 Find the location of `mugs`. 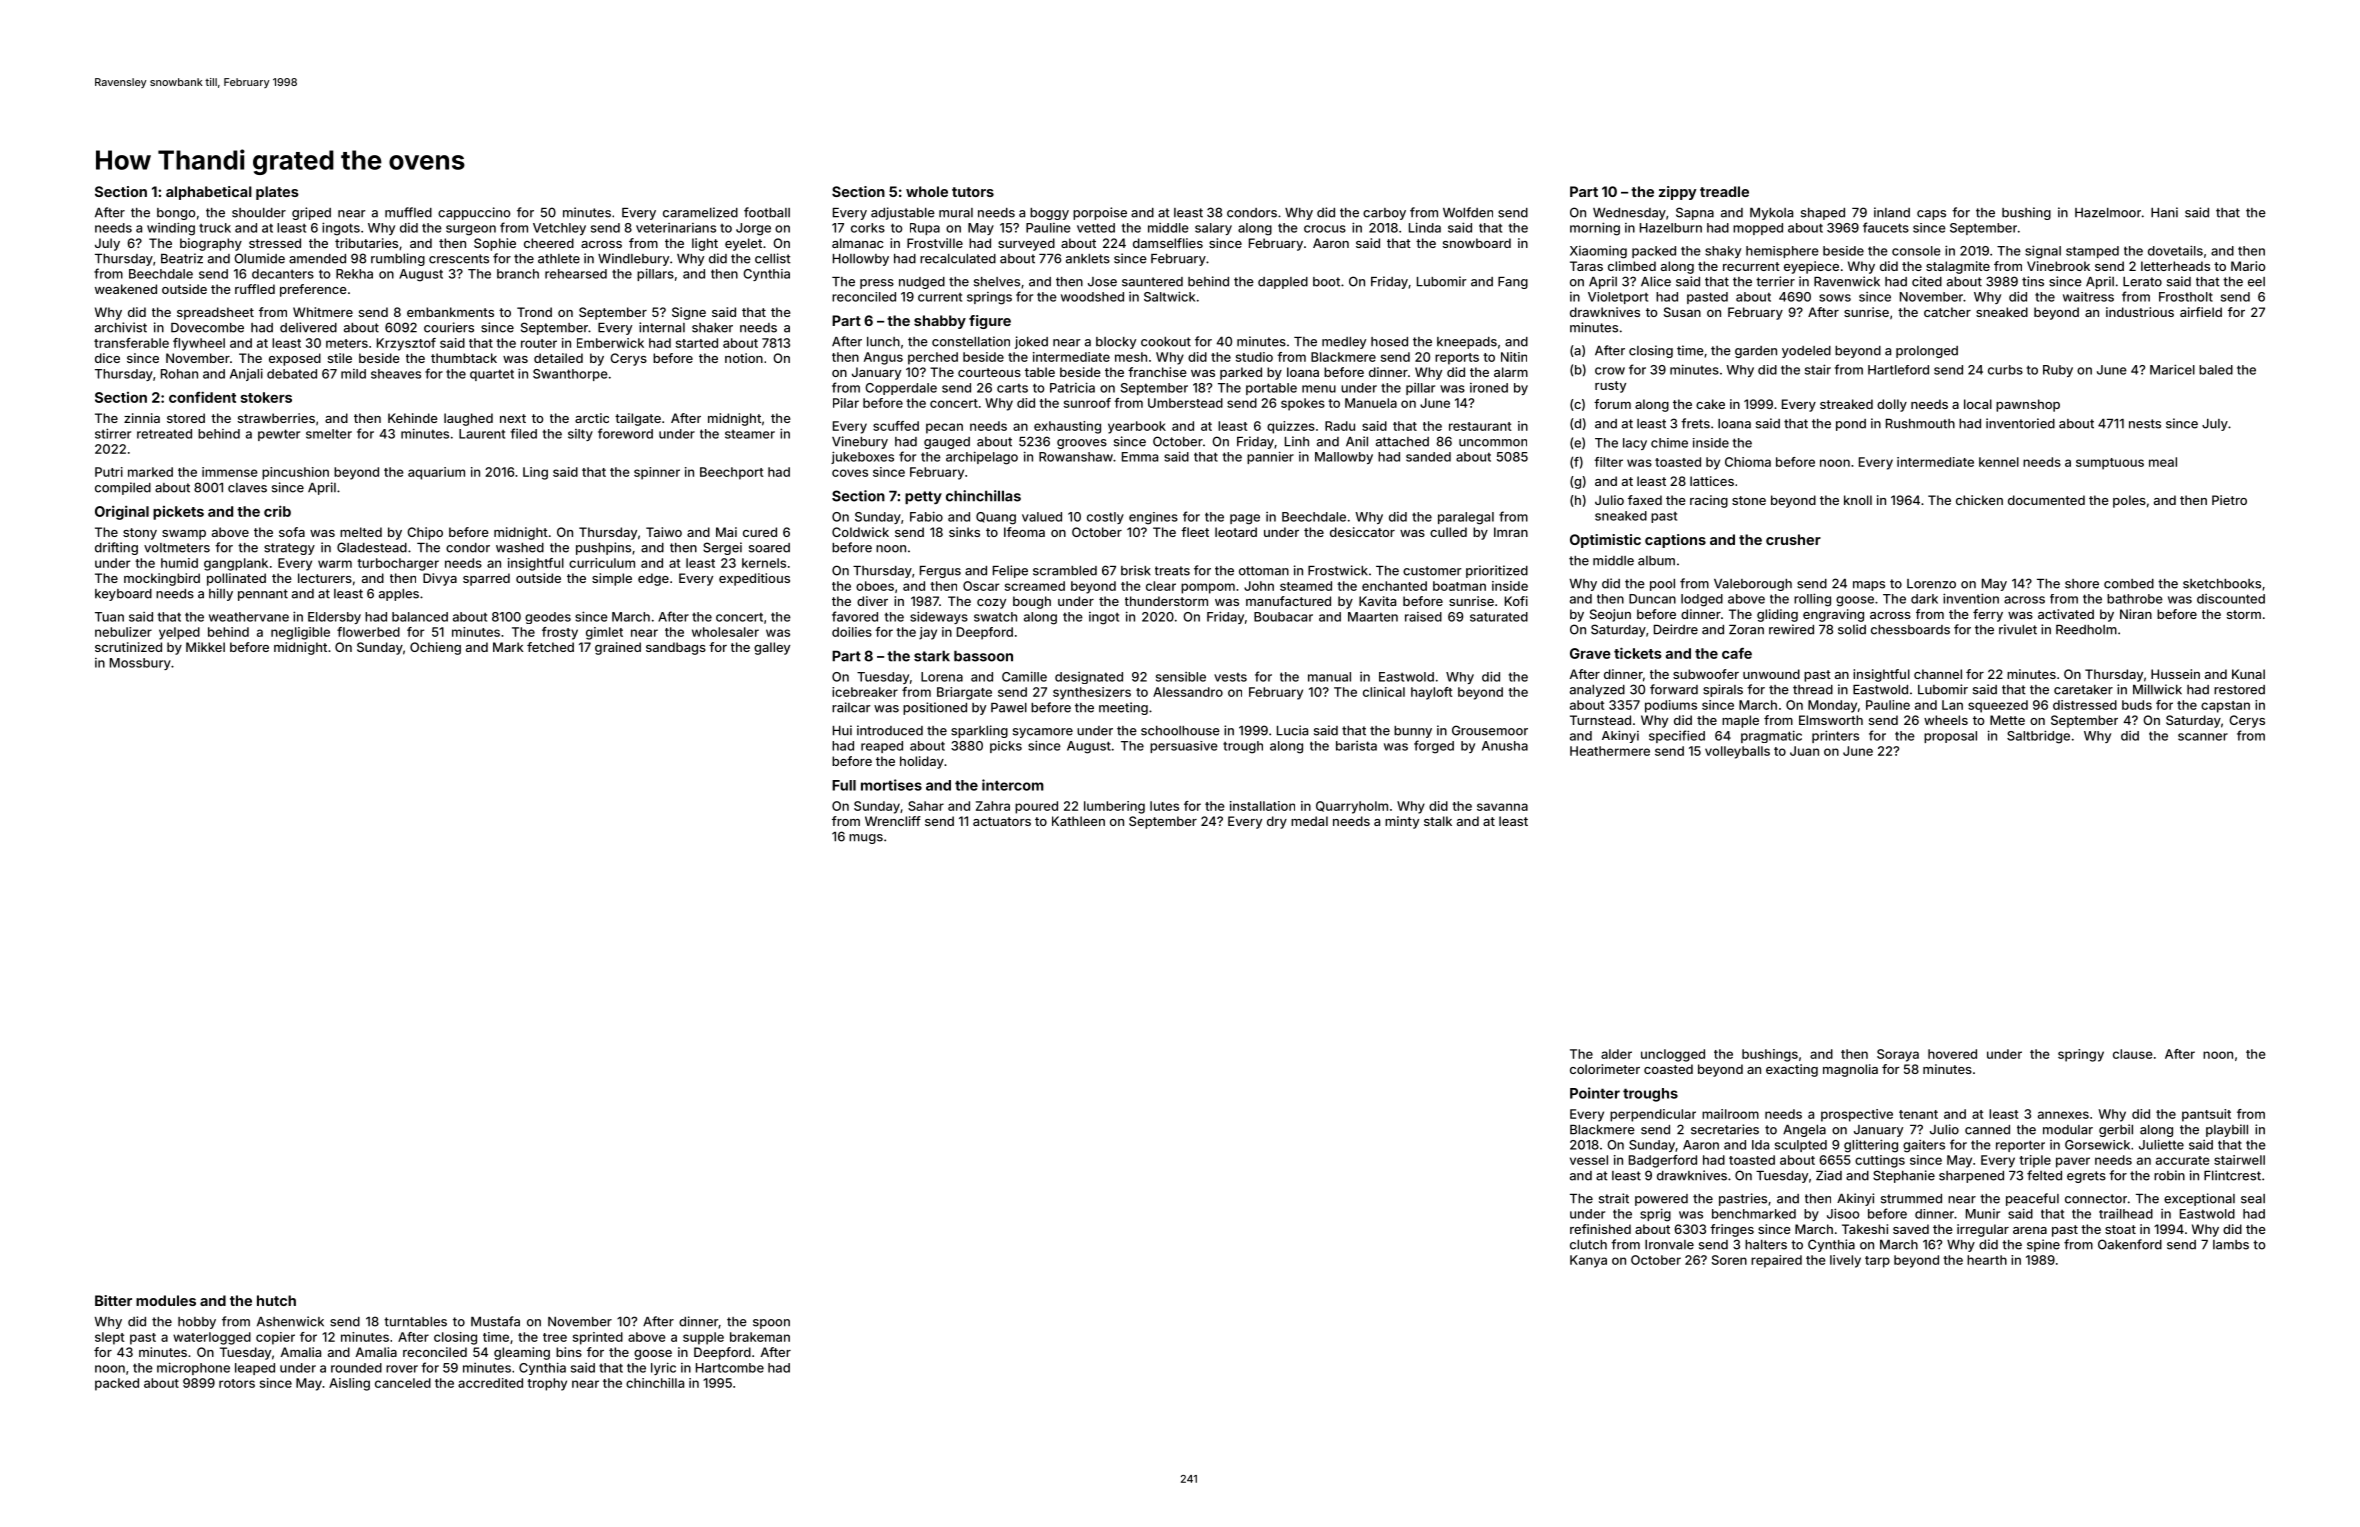

mugs is located at coordinates (866, 839).
